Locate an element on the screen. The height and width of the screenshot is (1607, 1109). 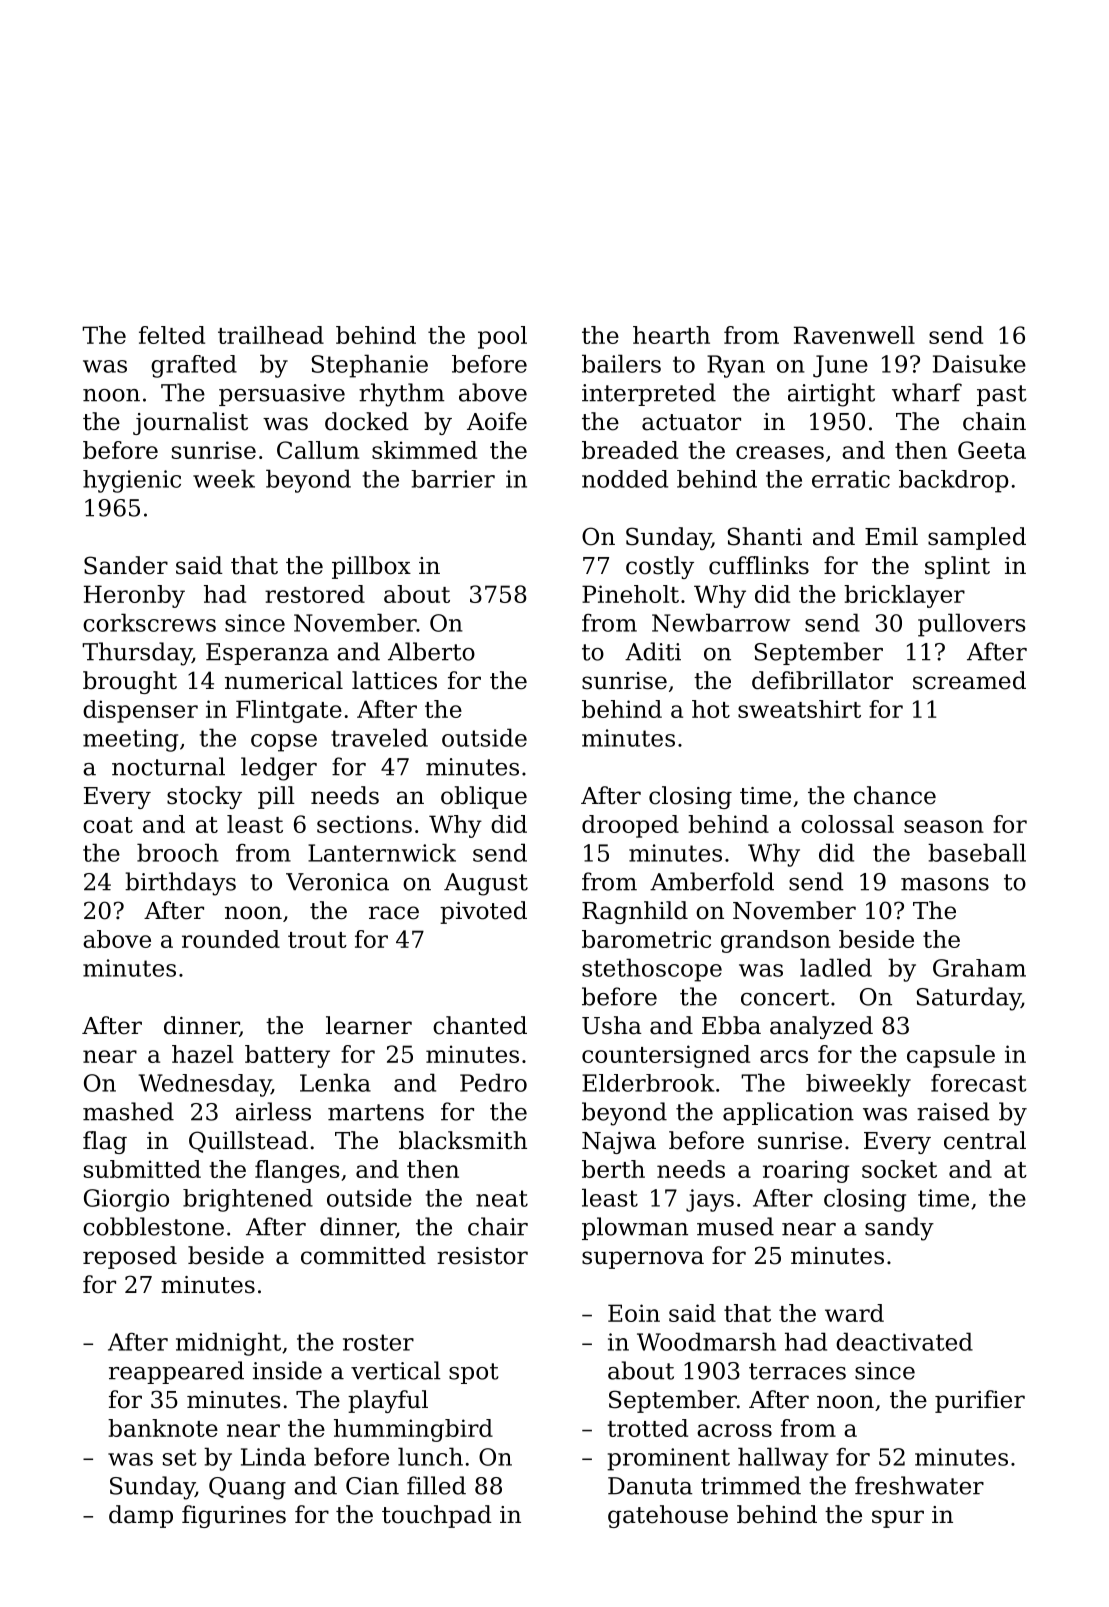
Aditi is located at coordinates (653, 651).
